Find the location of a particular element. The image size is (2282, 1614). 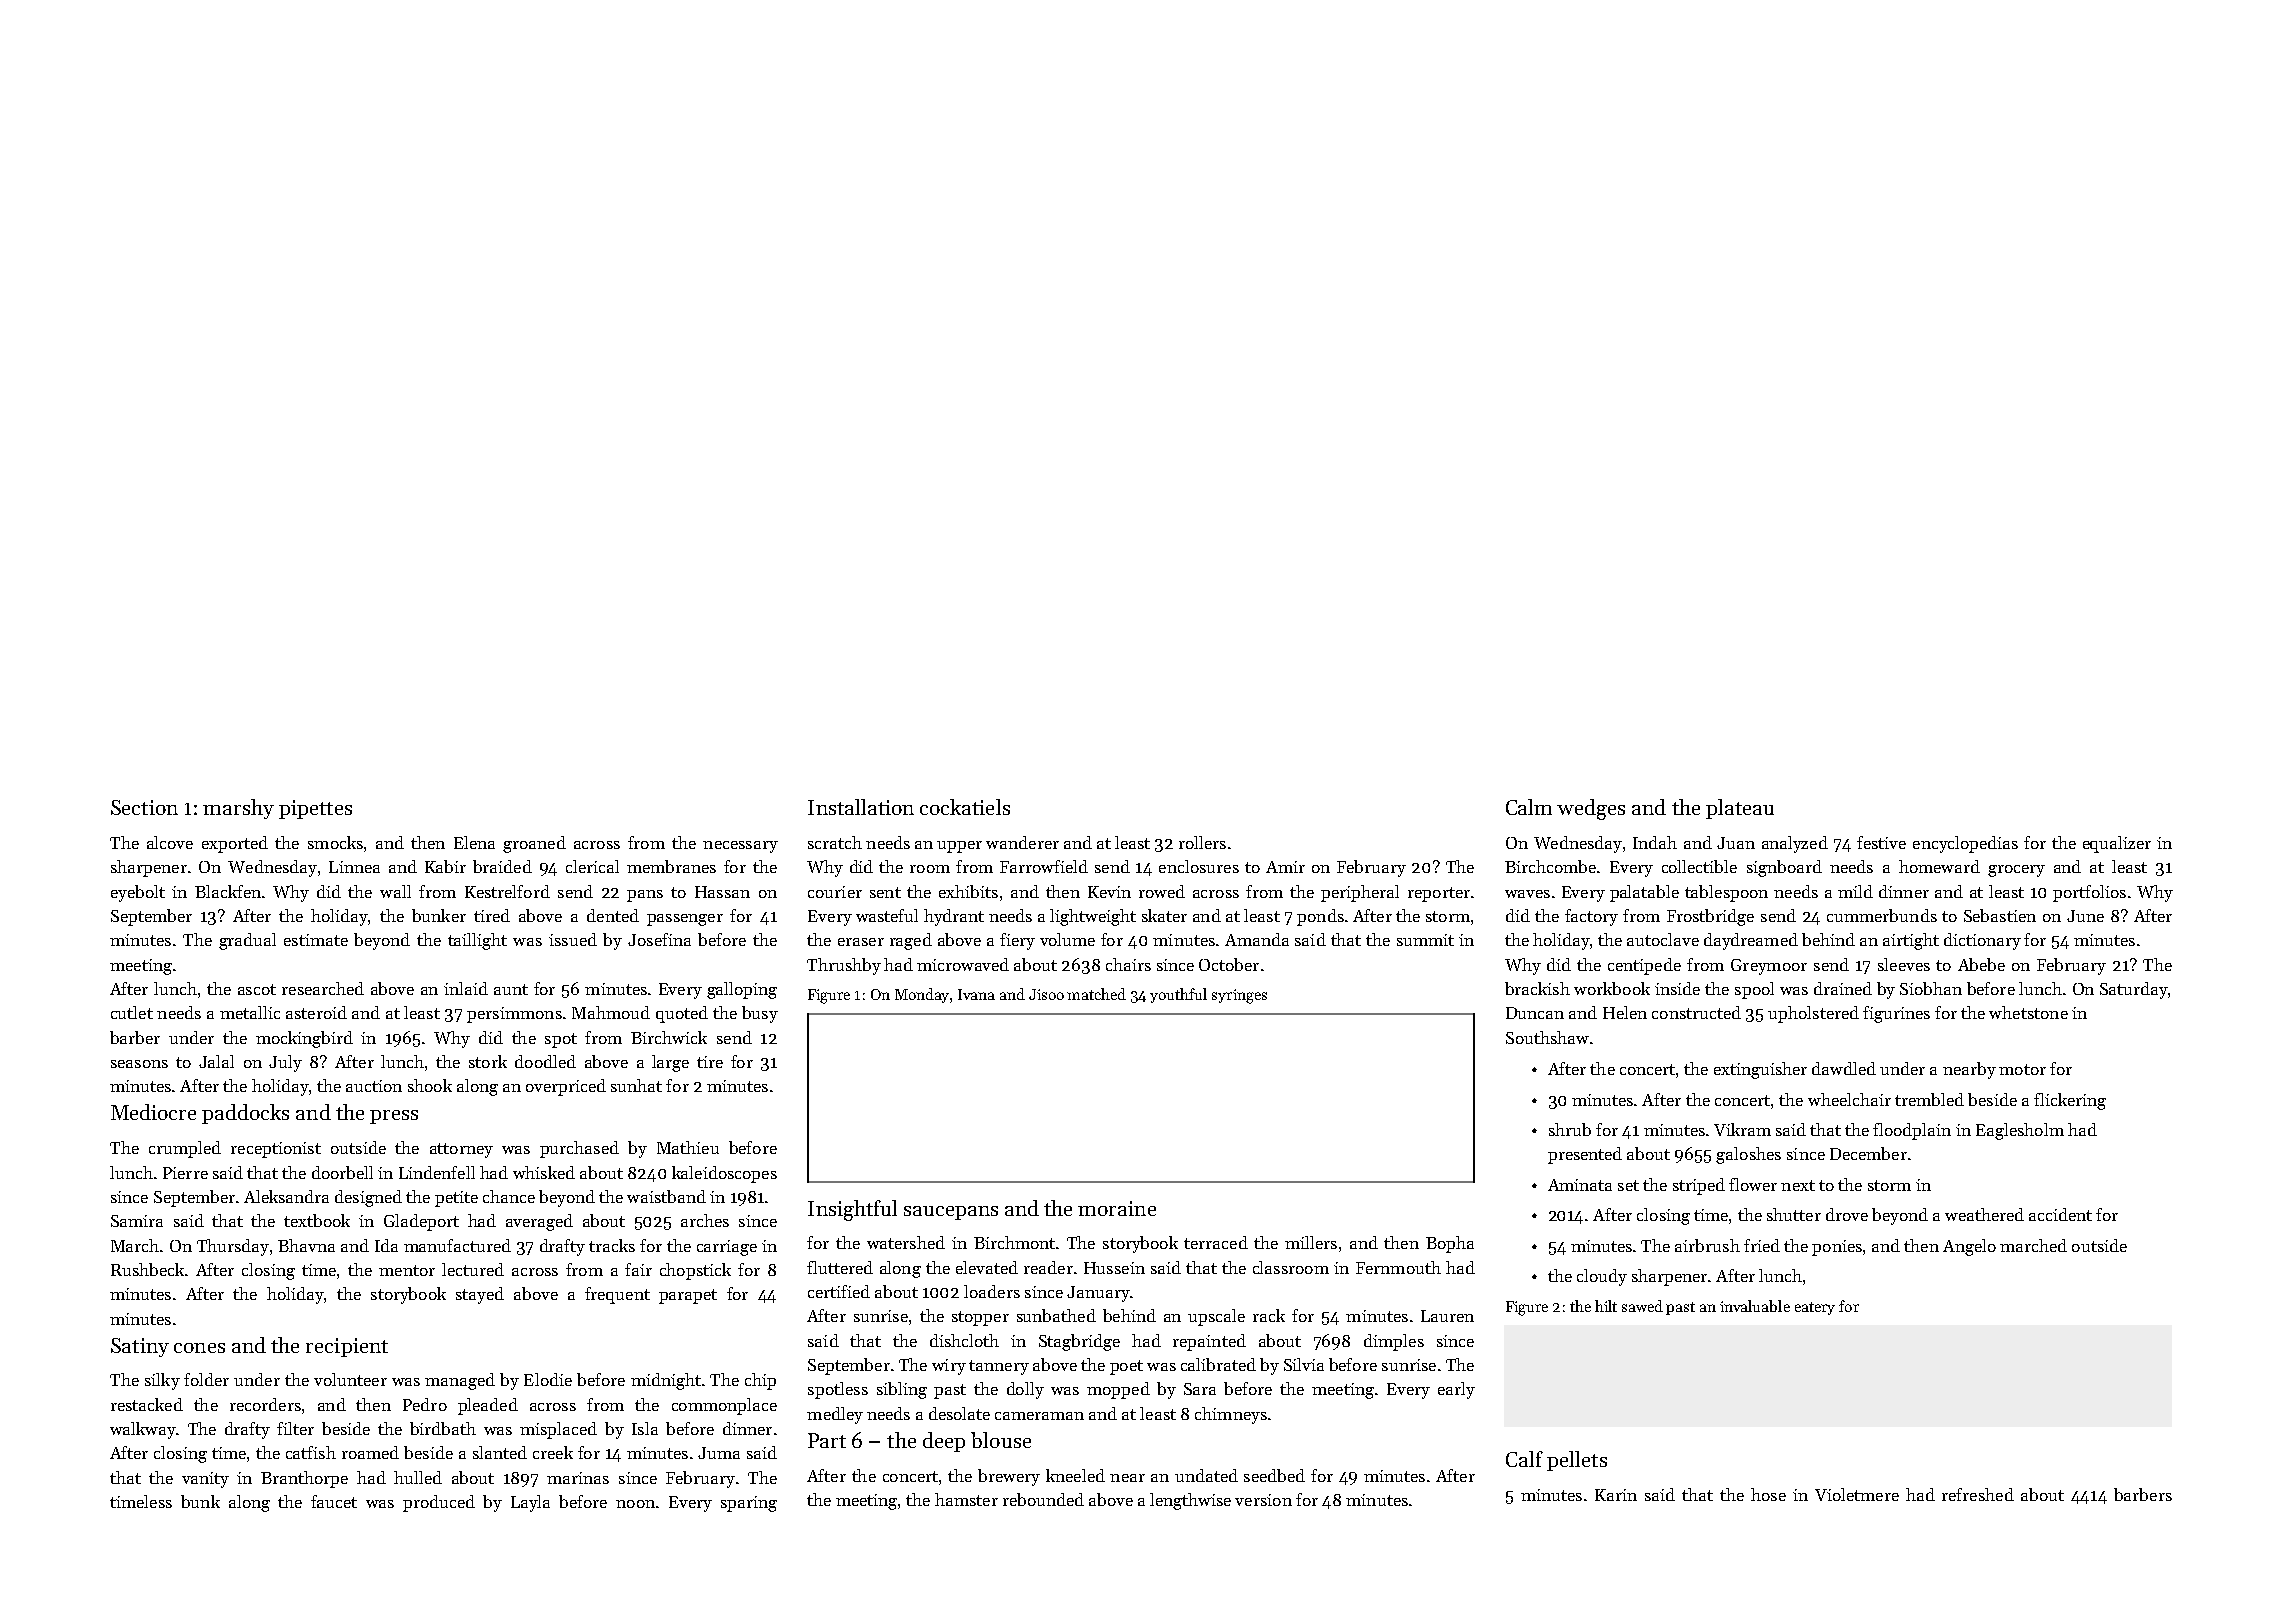

marshy is located at coordinates (238, 809).
